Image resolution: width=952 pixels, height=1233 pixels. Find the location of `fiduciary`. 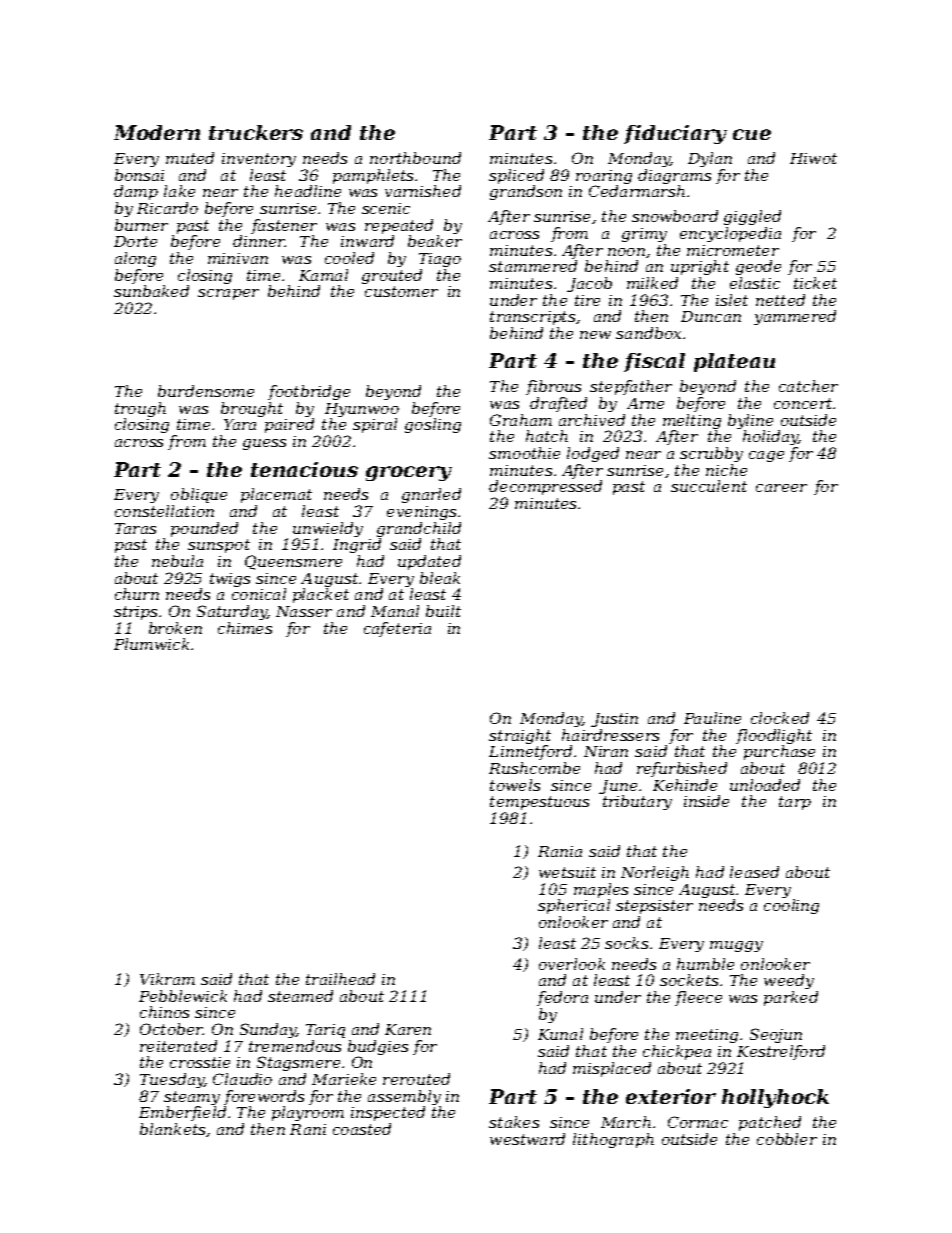

fiduciary is located at coordinates (675, 134).
